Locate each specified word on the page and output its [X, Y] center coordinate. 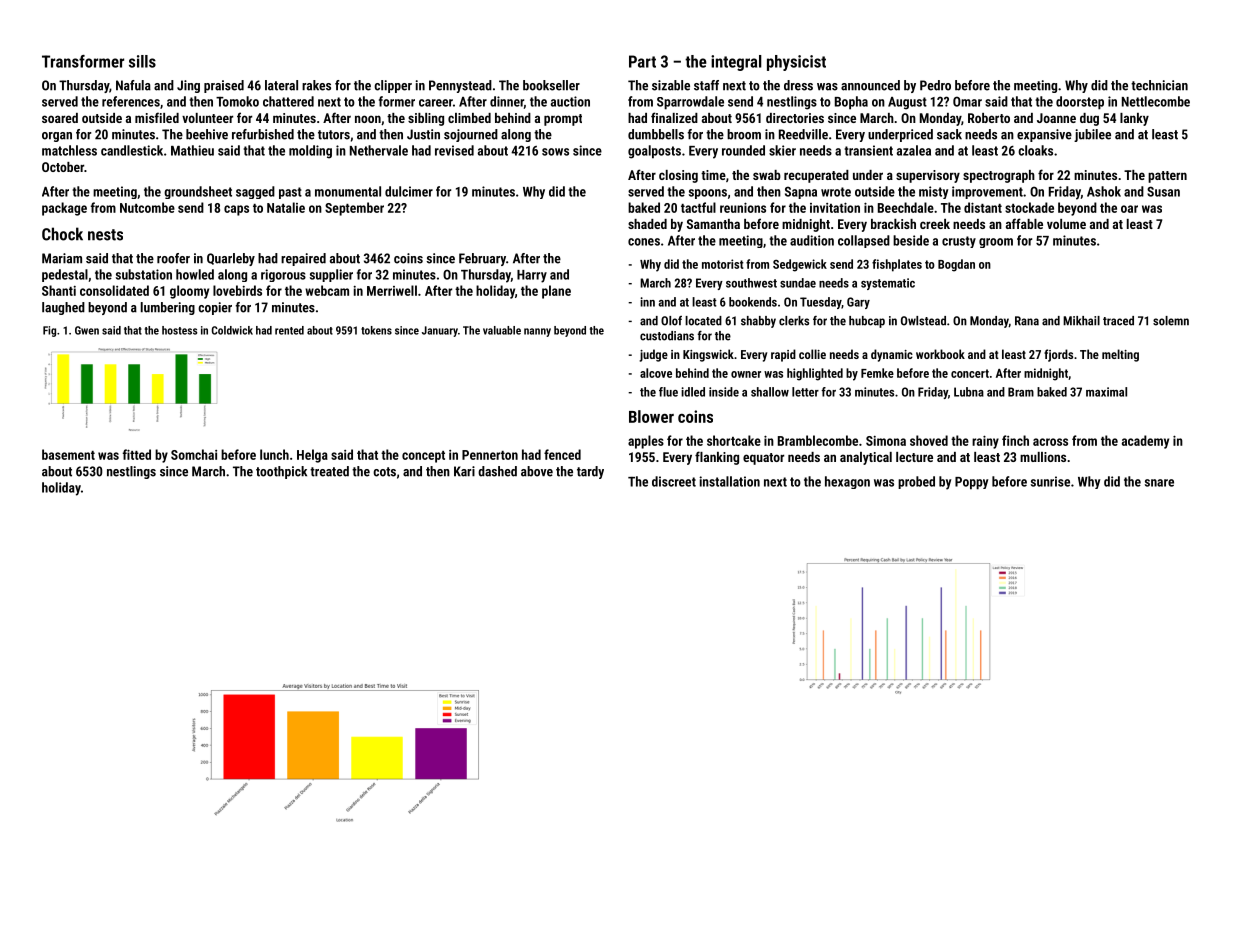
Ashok [1104, 191]
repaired [303, 259]
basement [68, 454]
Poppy [971, 483]
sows [555, 152]
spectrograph [999, 176]
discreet [674, 481]
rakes [316, 85]
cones [644, 242]
